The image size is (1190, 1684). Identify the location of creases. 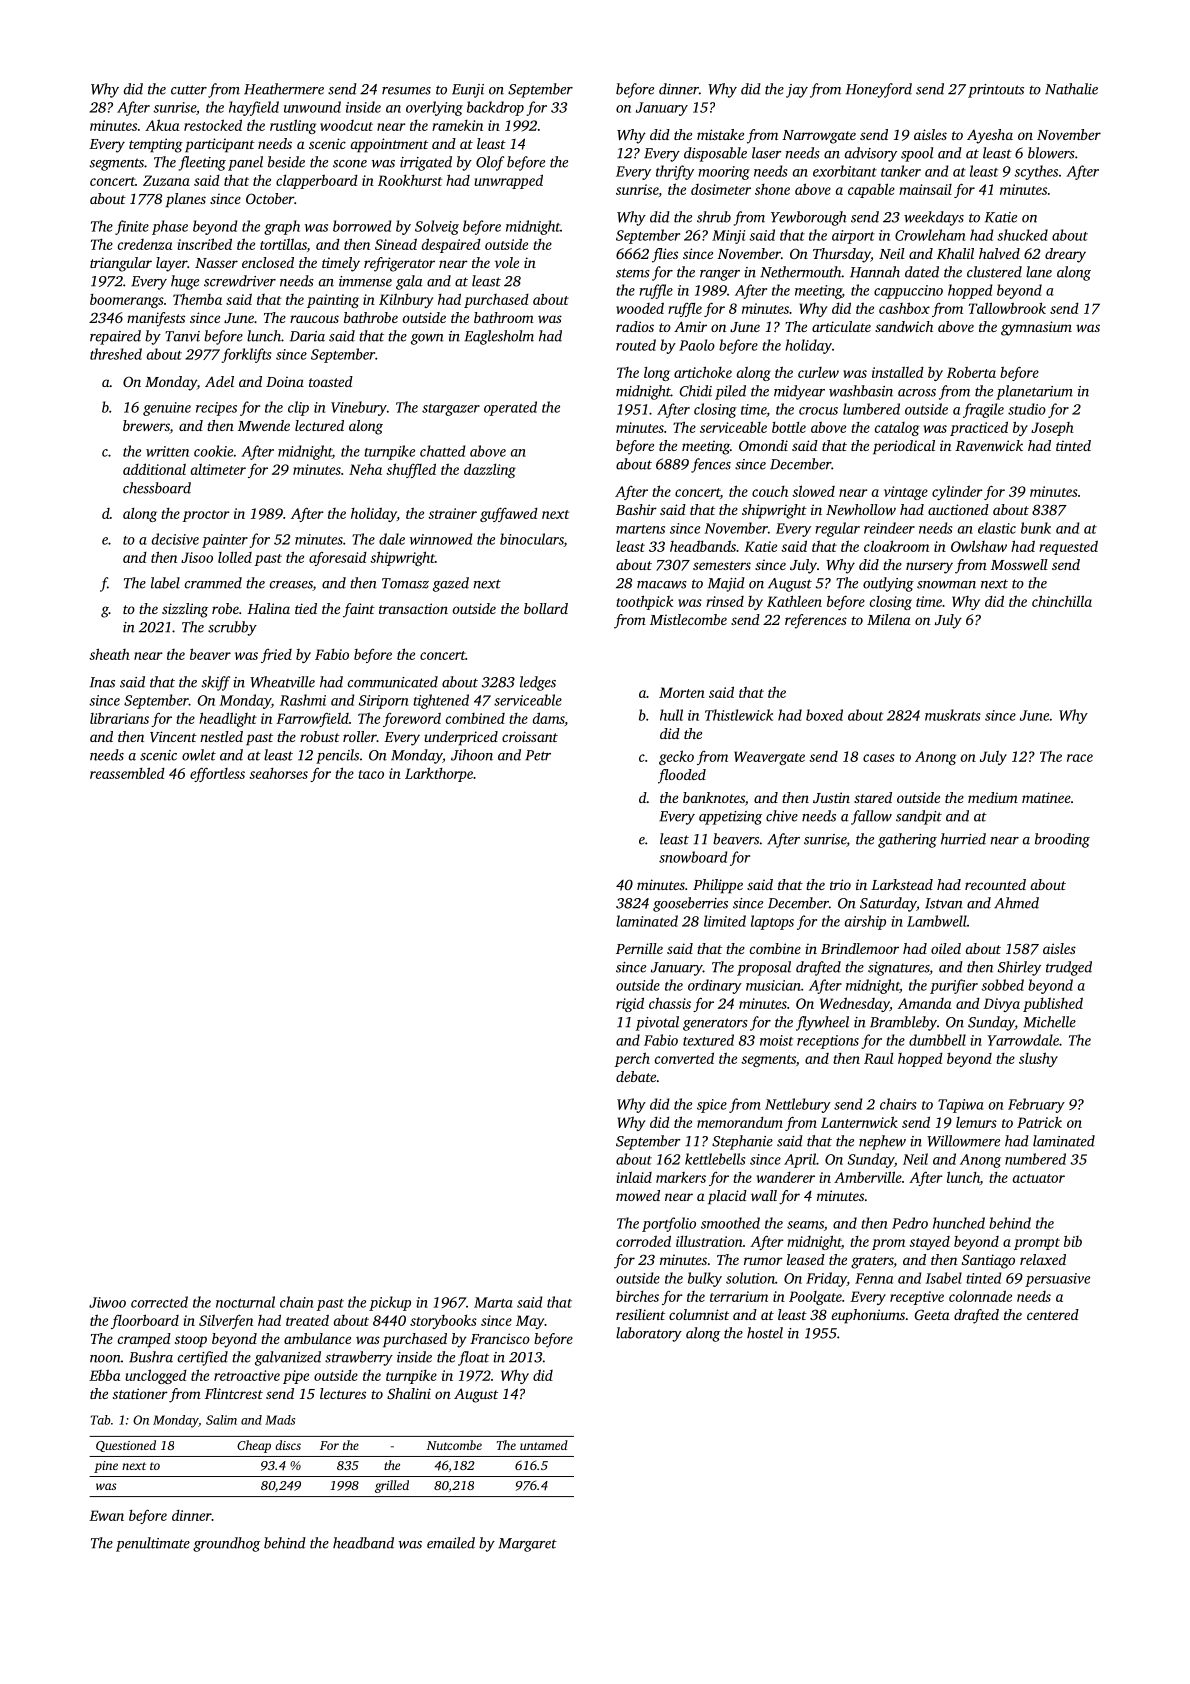
(291, 586).
